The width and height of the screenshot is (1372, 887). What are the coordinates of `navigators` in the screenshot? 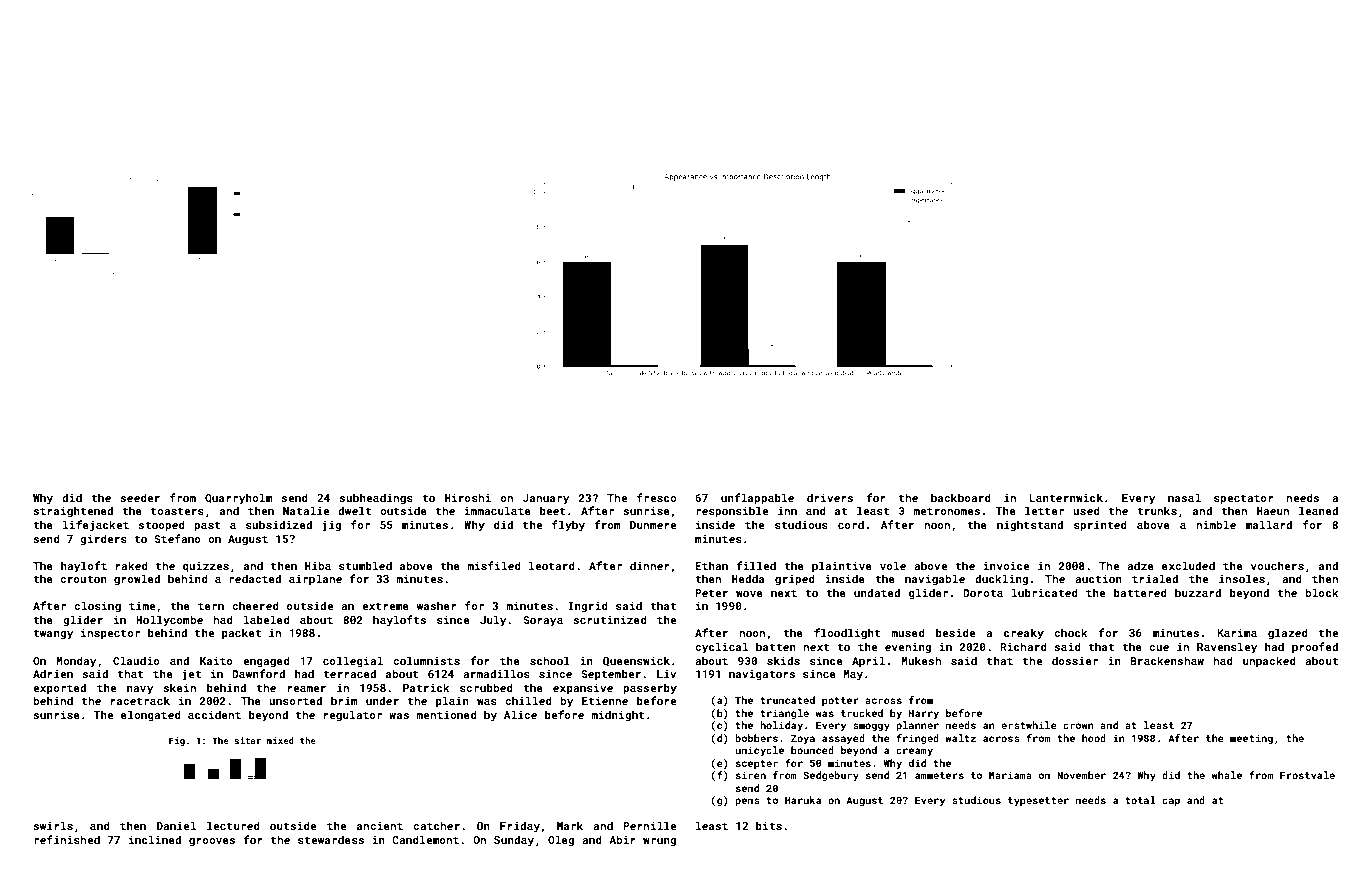 It's located at (762, 675).
